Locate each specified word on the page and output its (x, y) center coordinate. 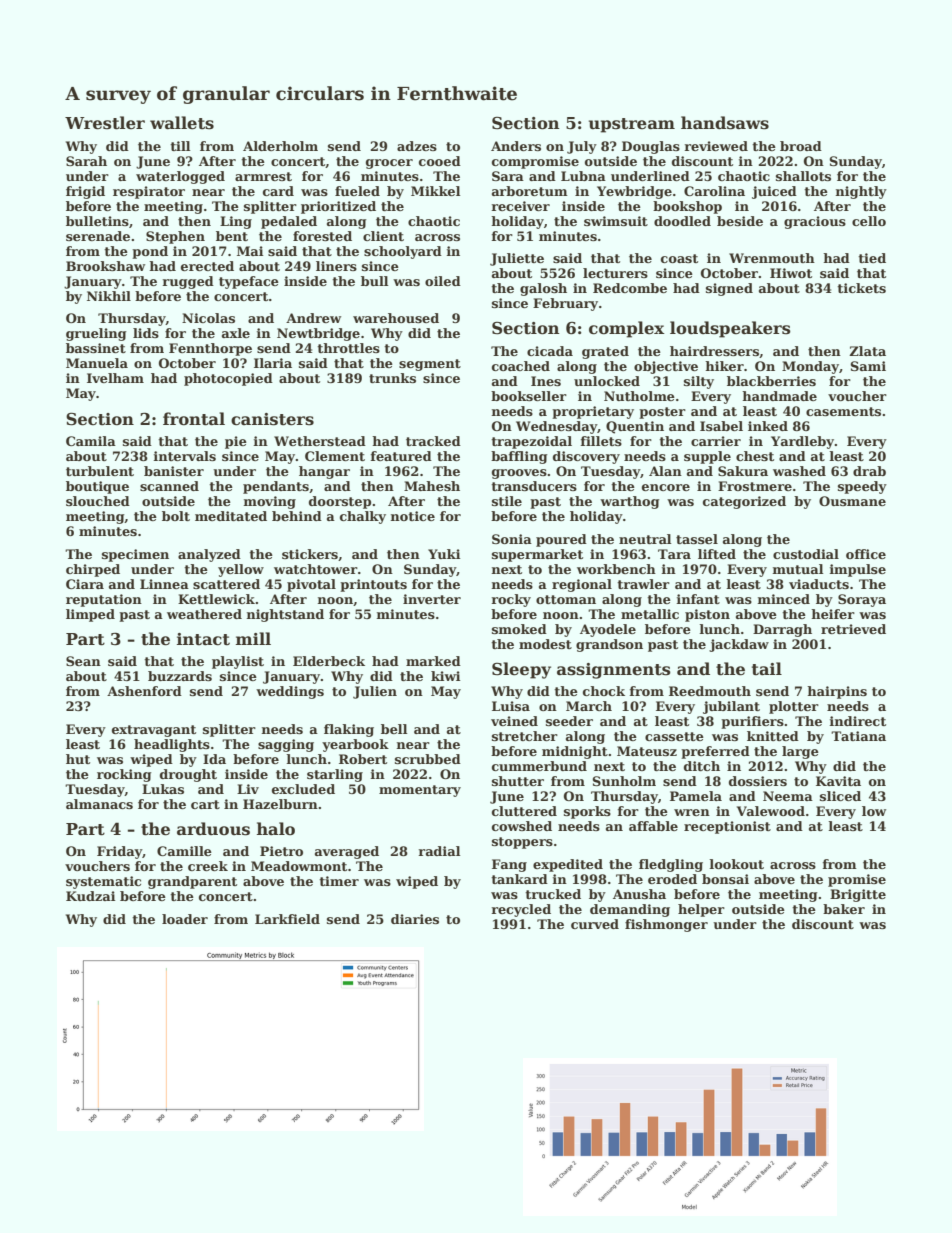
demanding (630, 910)
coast (679, 258)
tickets (861, 288)
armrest (263, 176)
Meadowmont (299, 866)
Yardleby (802, 442)
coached (521, 366)
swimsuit (616, 221)
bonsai (725, 879)
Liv (248, 789)
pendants (276, 487)
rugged (188, 282)
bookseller (529, 396)
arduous (213, 829)
